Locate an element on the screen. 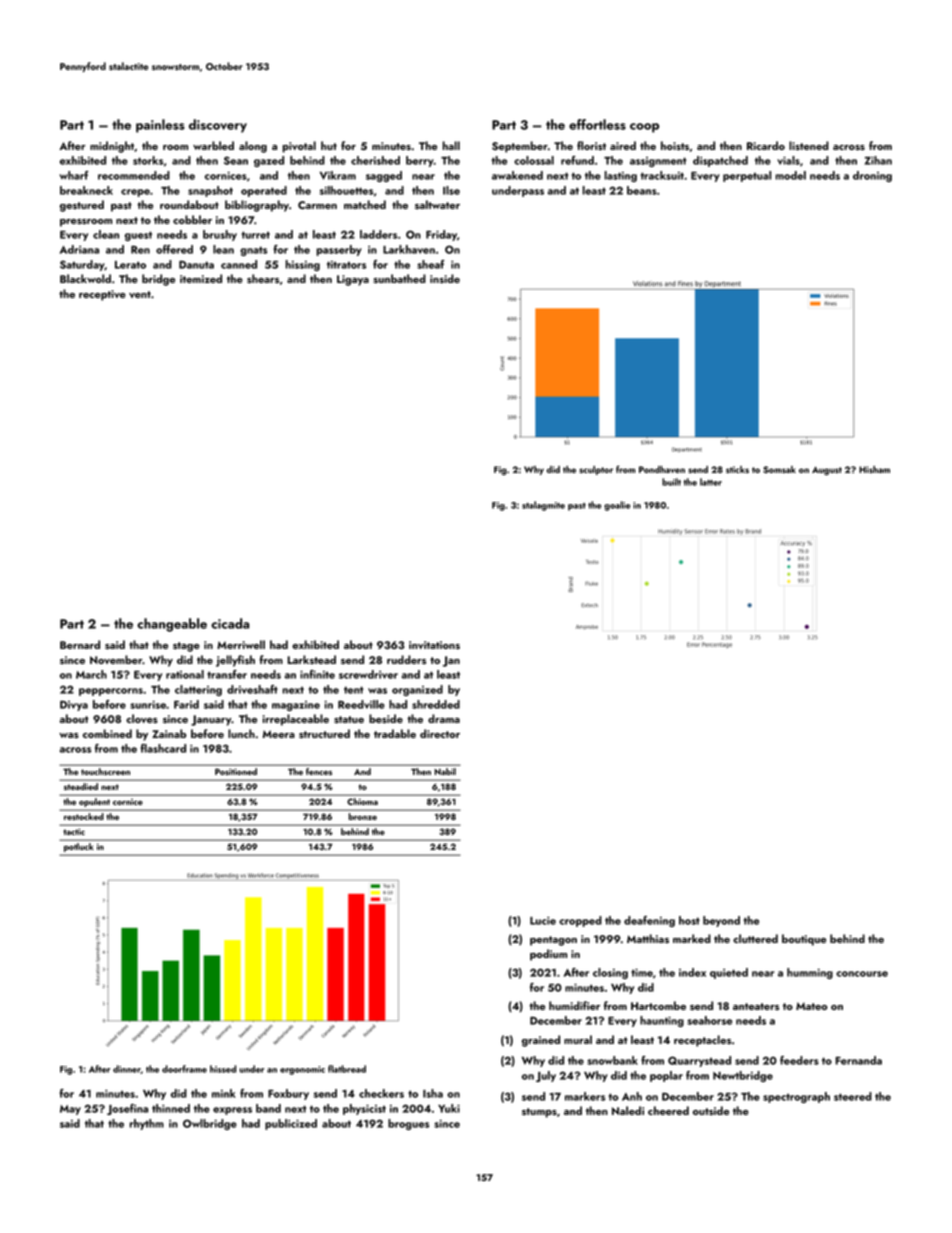 The width and height of the screenshot is (952, 1233). painless is located at coordinates (160, 126).
